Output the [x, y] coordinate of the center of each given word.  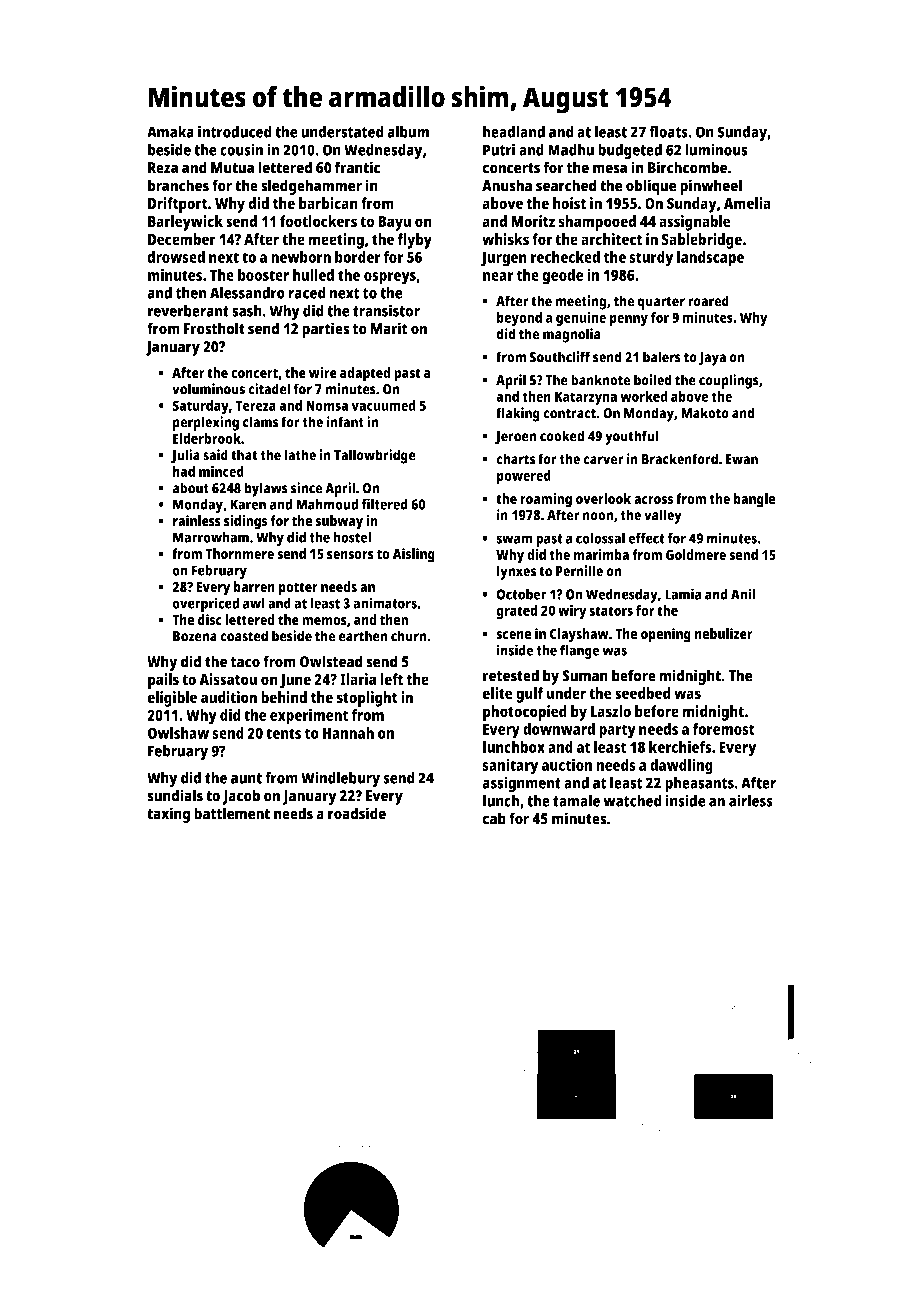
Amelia [747, 203]
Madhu [571, 149]
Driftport [178, 205]
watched [632, 800]
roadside [357, 813]
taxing [168, 815]
